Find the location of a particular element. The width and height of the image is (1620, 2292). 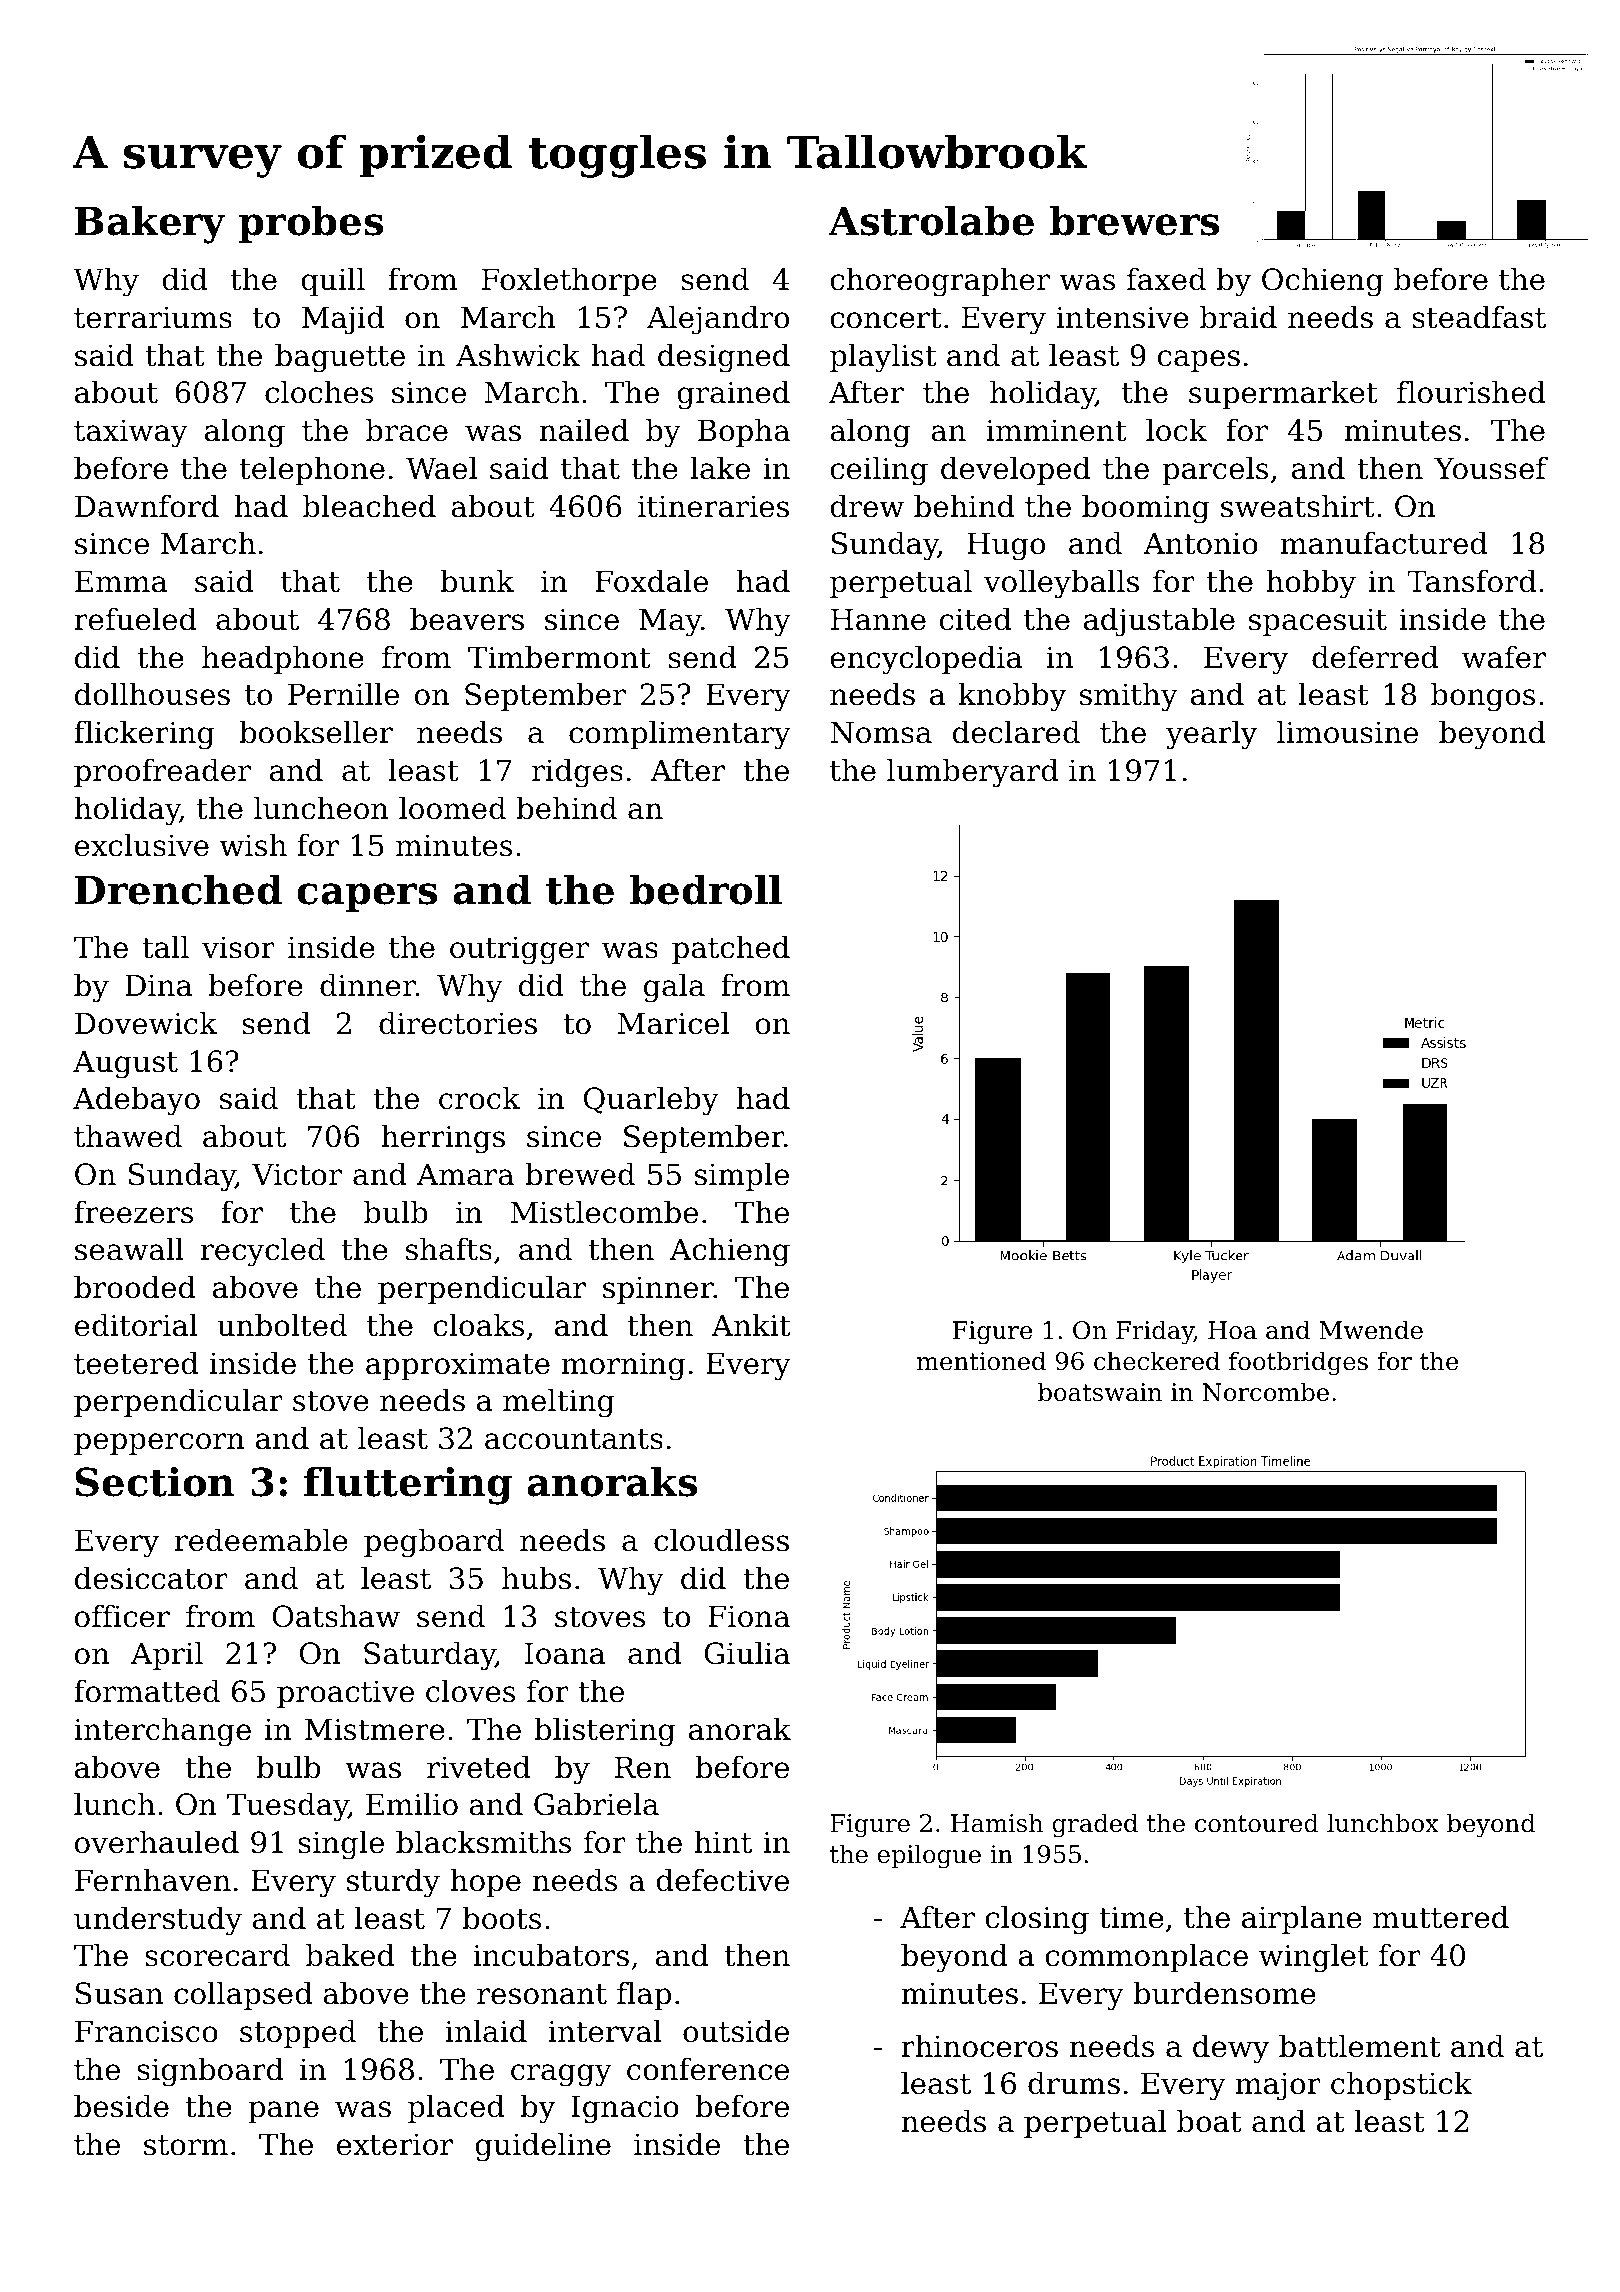

flourished is located at coordinates (1471, 392).
